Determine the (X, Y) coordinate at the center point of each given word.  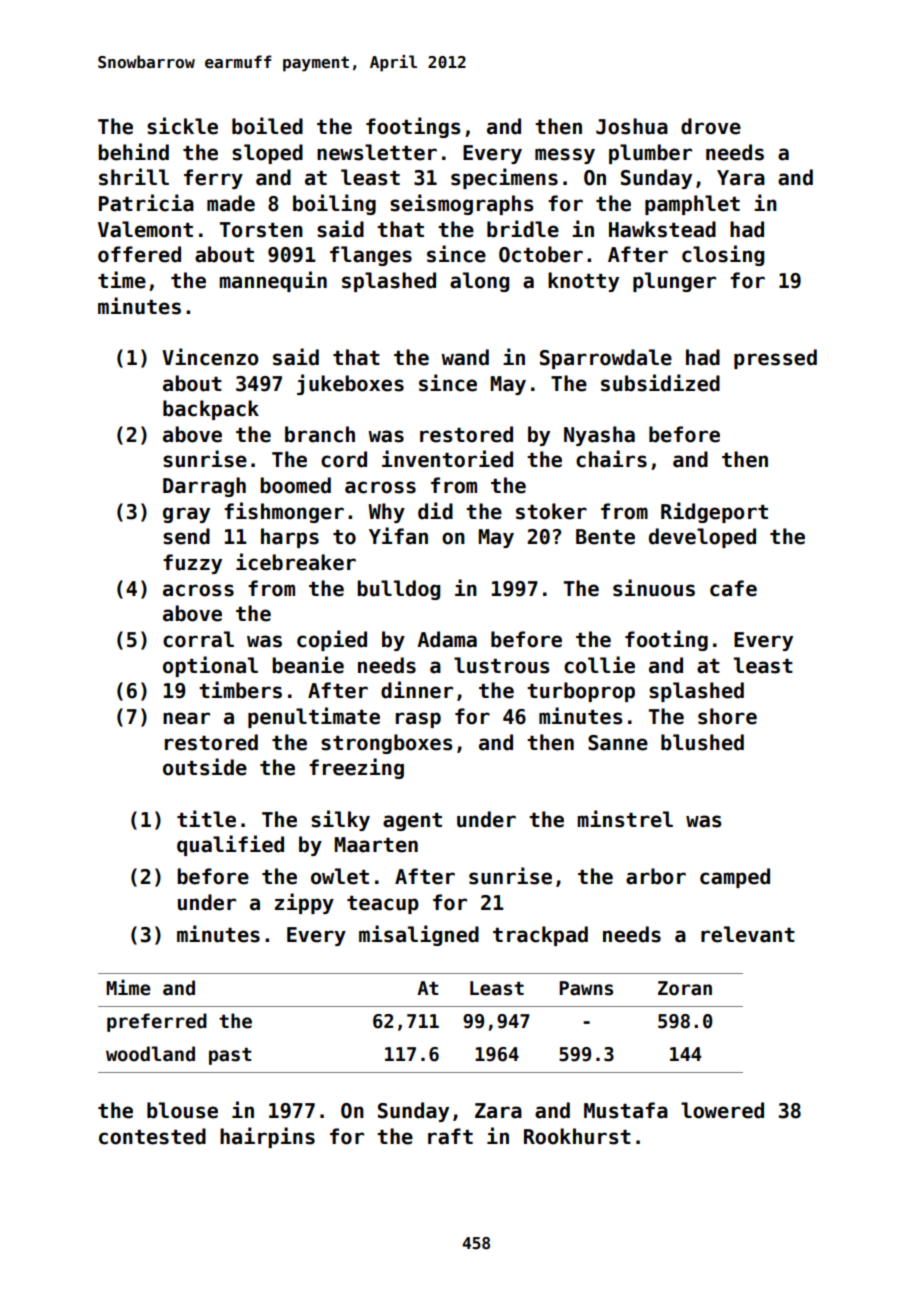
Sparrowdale (606, 359)
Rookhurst (577, 1136)
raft (450, 1136)
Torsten (261, 230)
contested (152, 1136)
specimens (504, 178)
